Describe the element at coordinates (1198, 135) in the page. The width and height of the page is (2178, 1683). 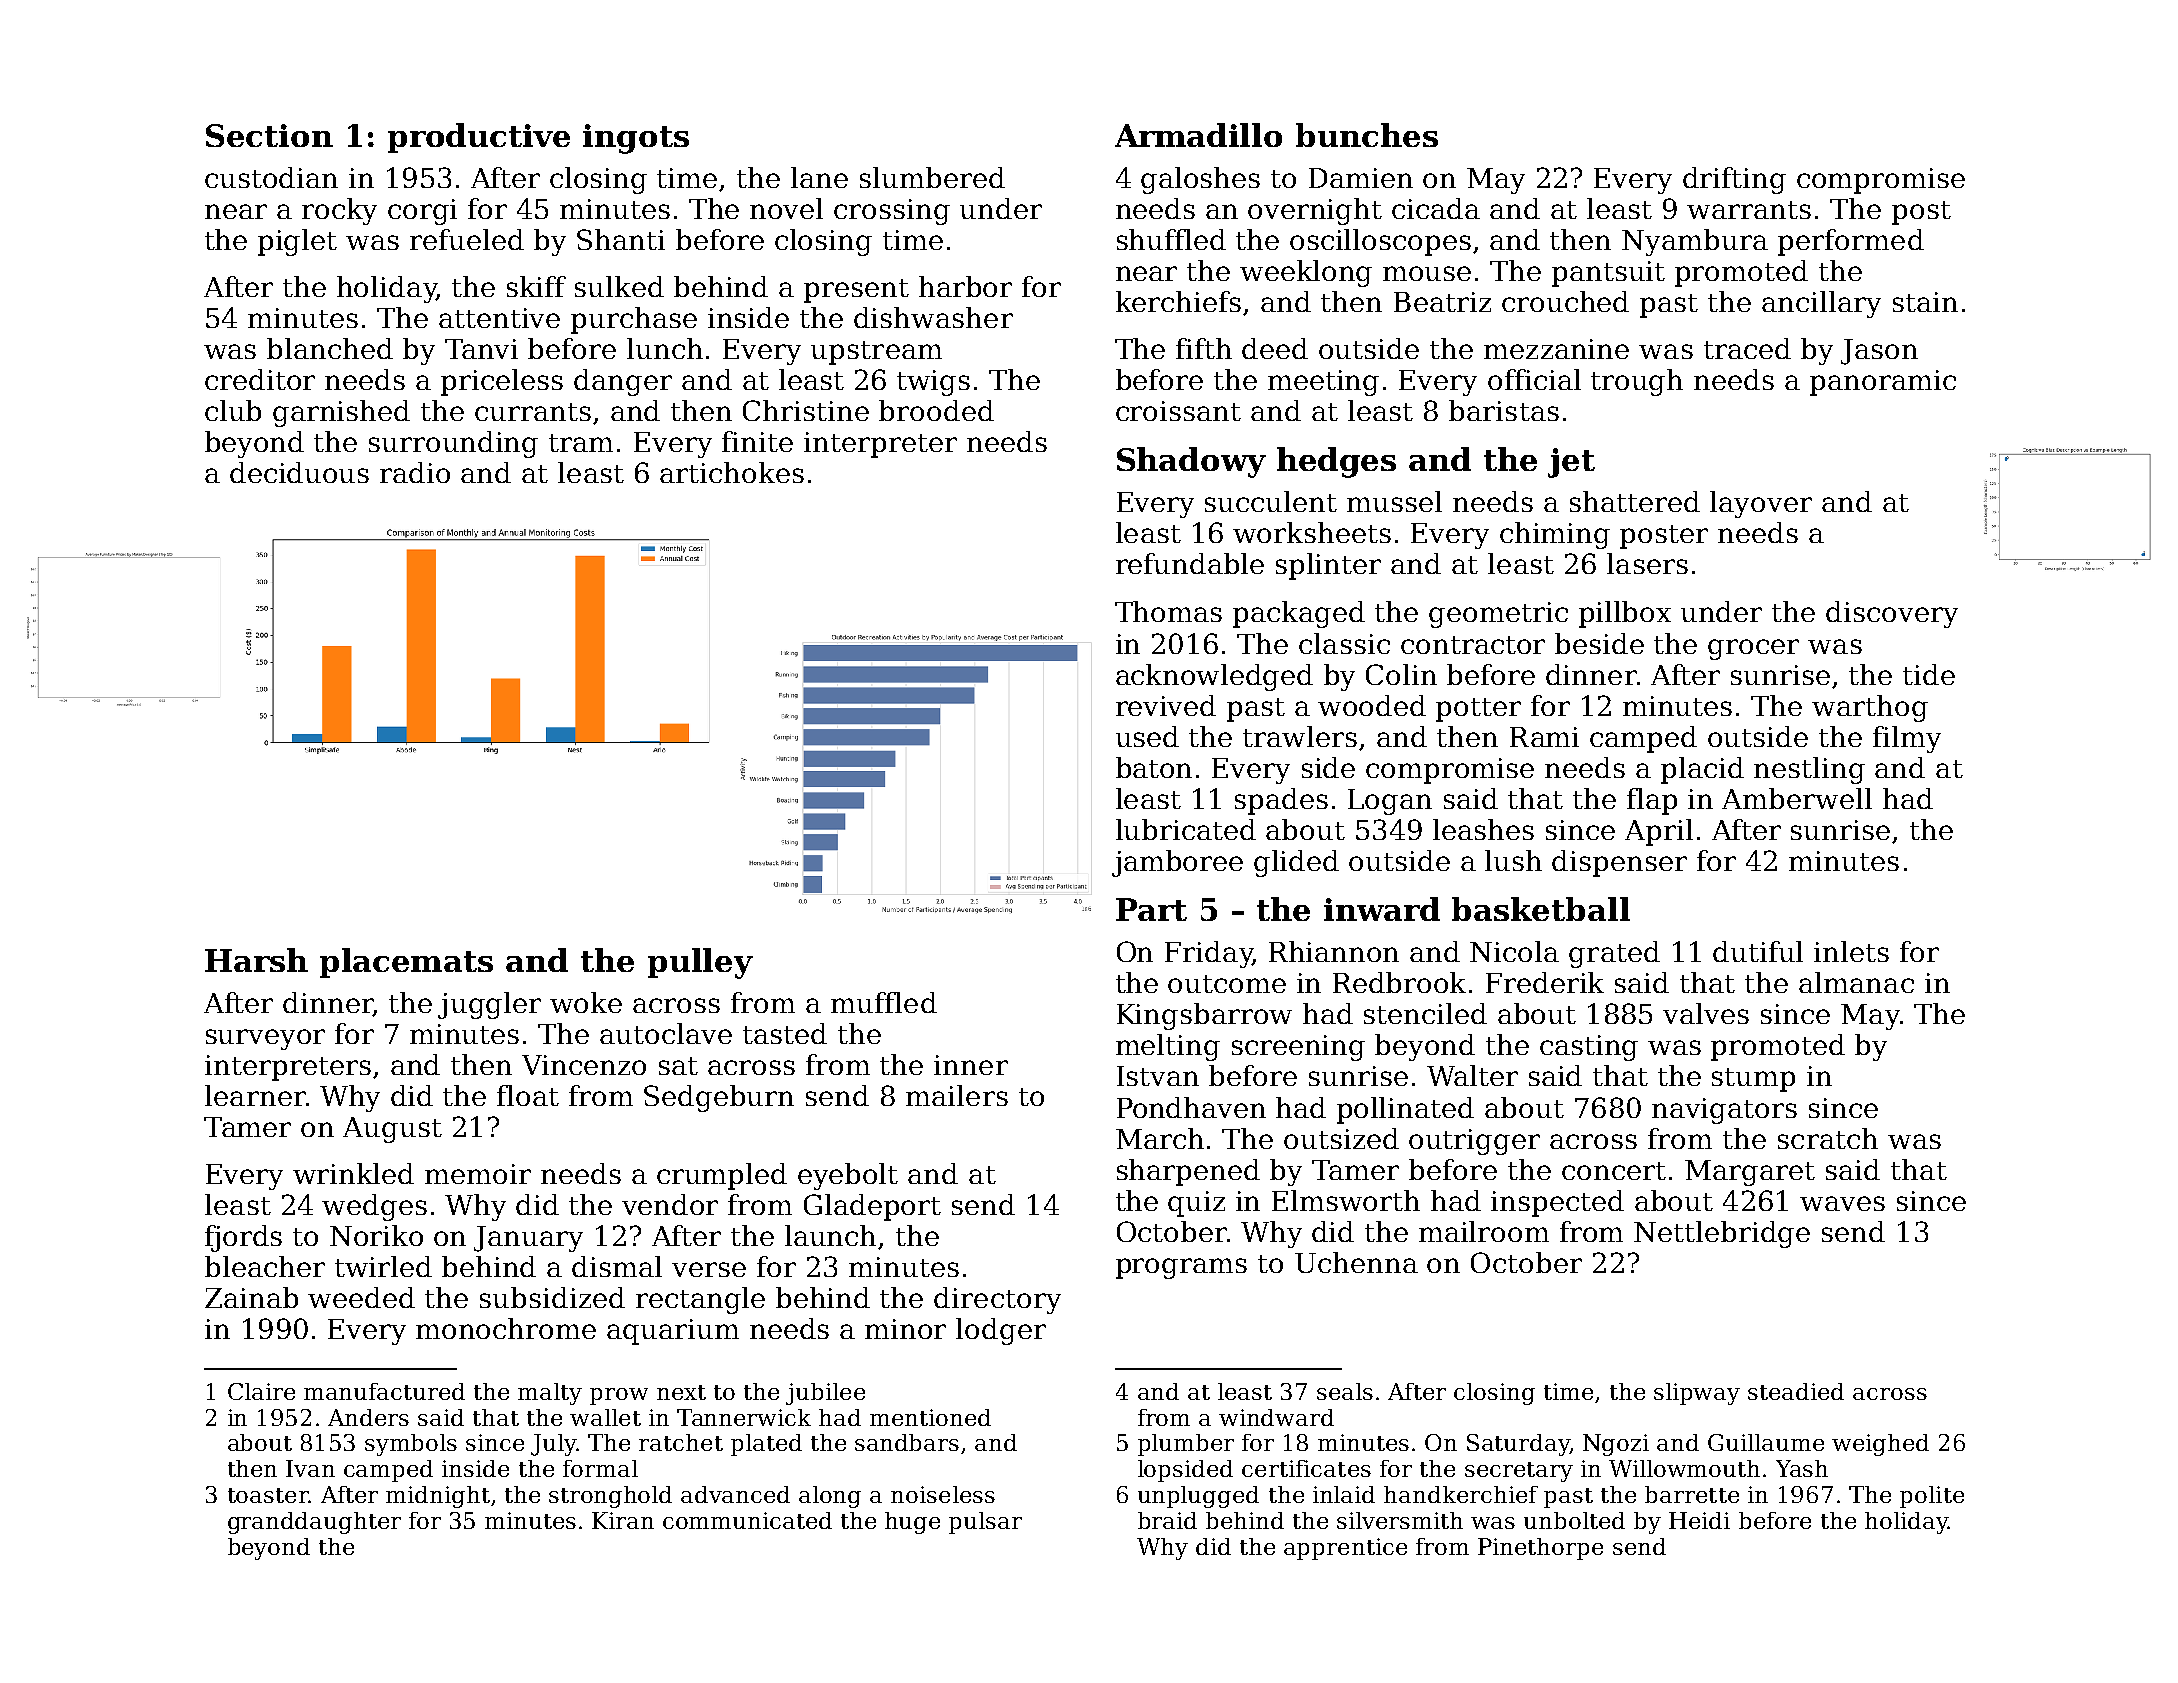
I see `Armadillo` at that location.
